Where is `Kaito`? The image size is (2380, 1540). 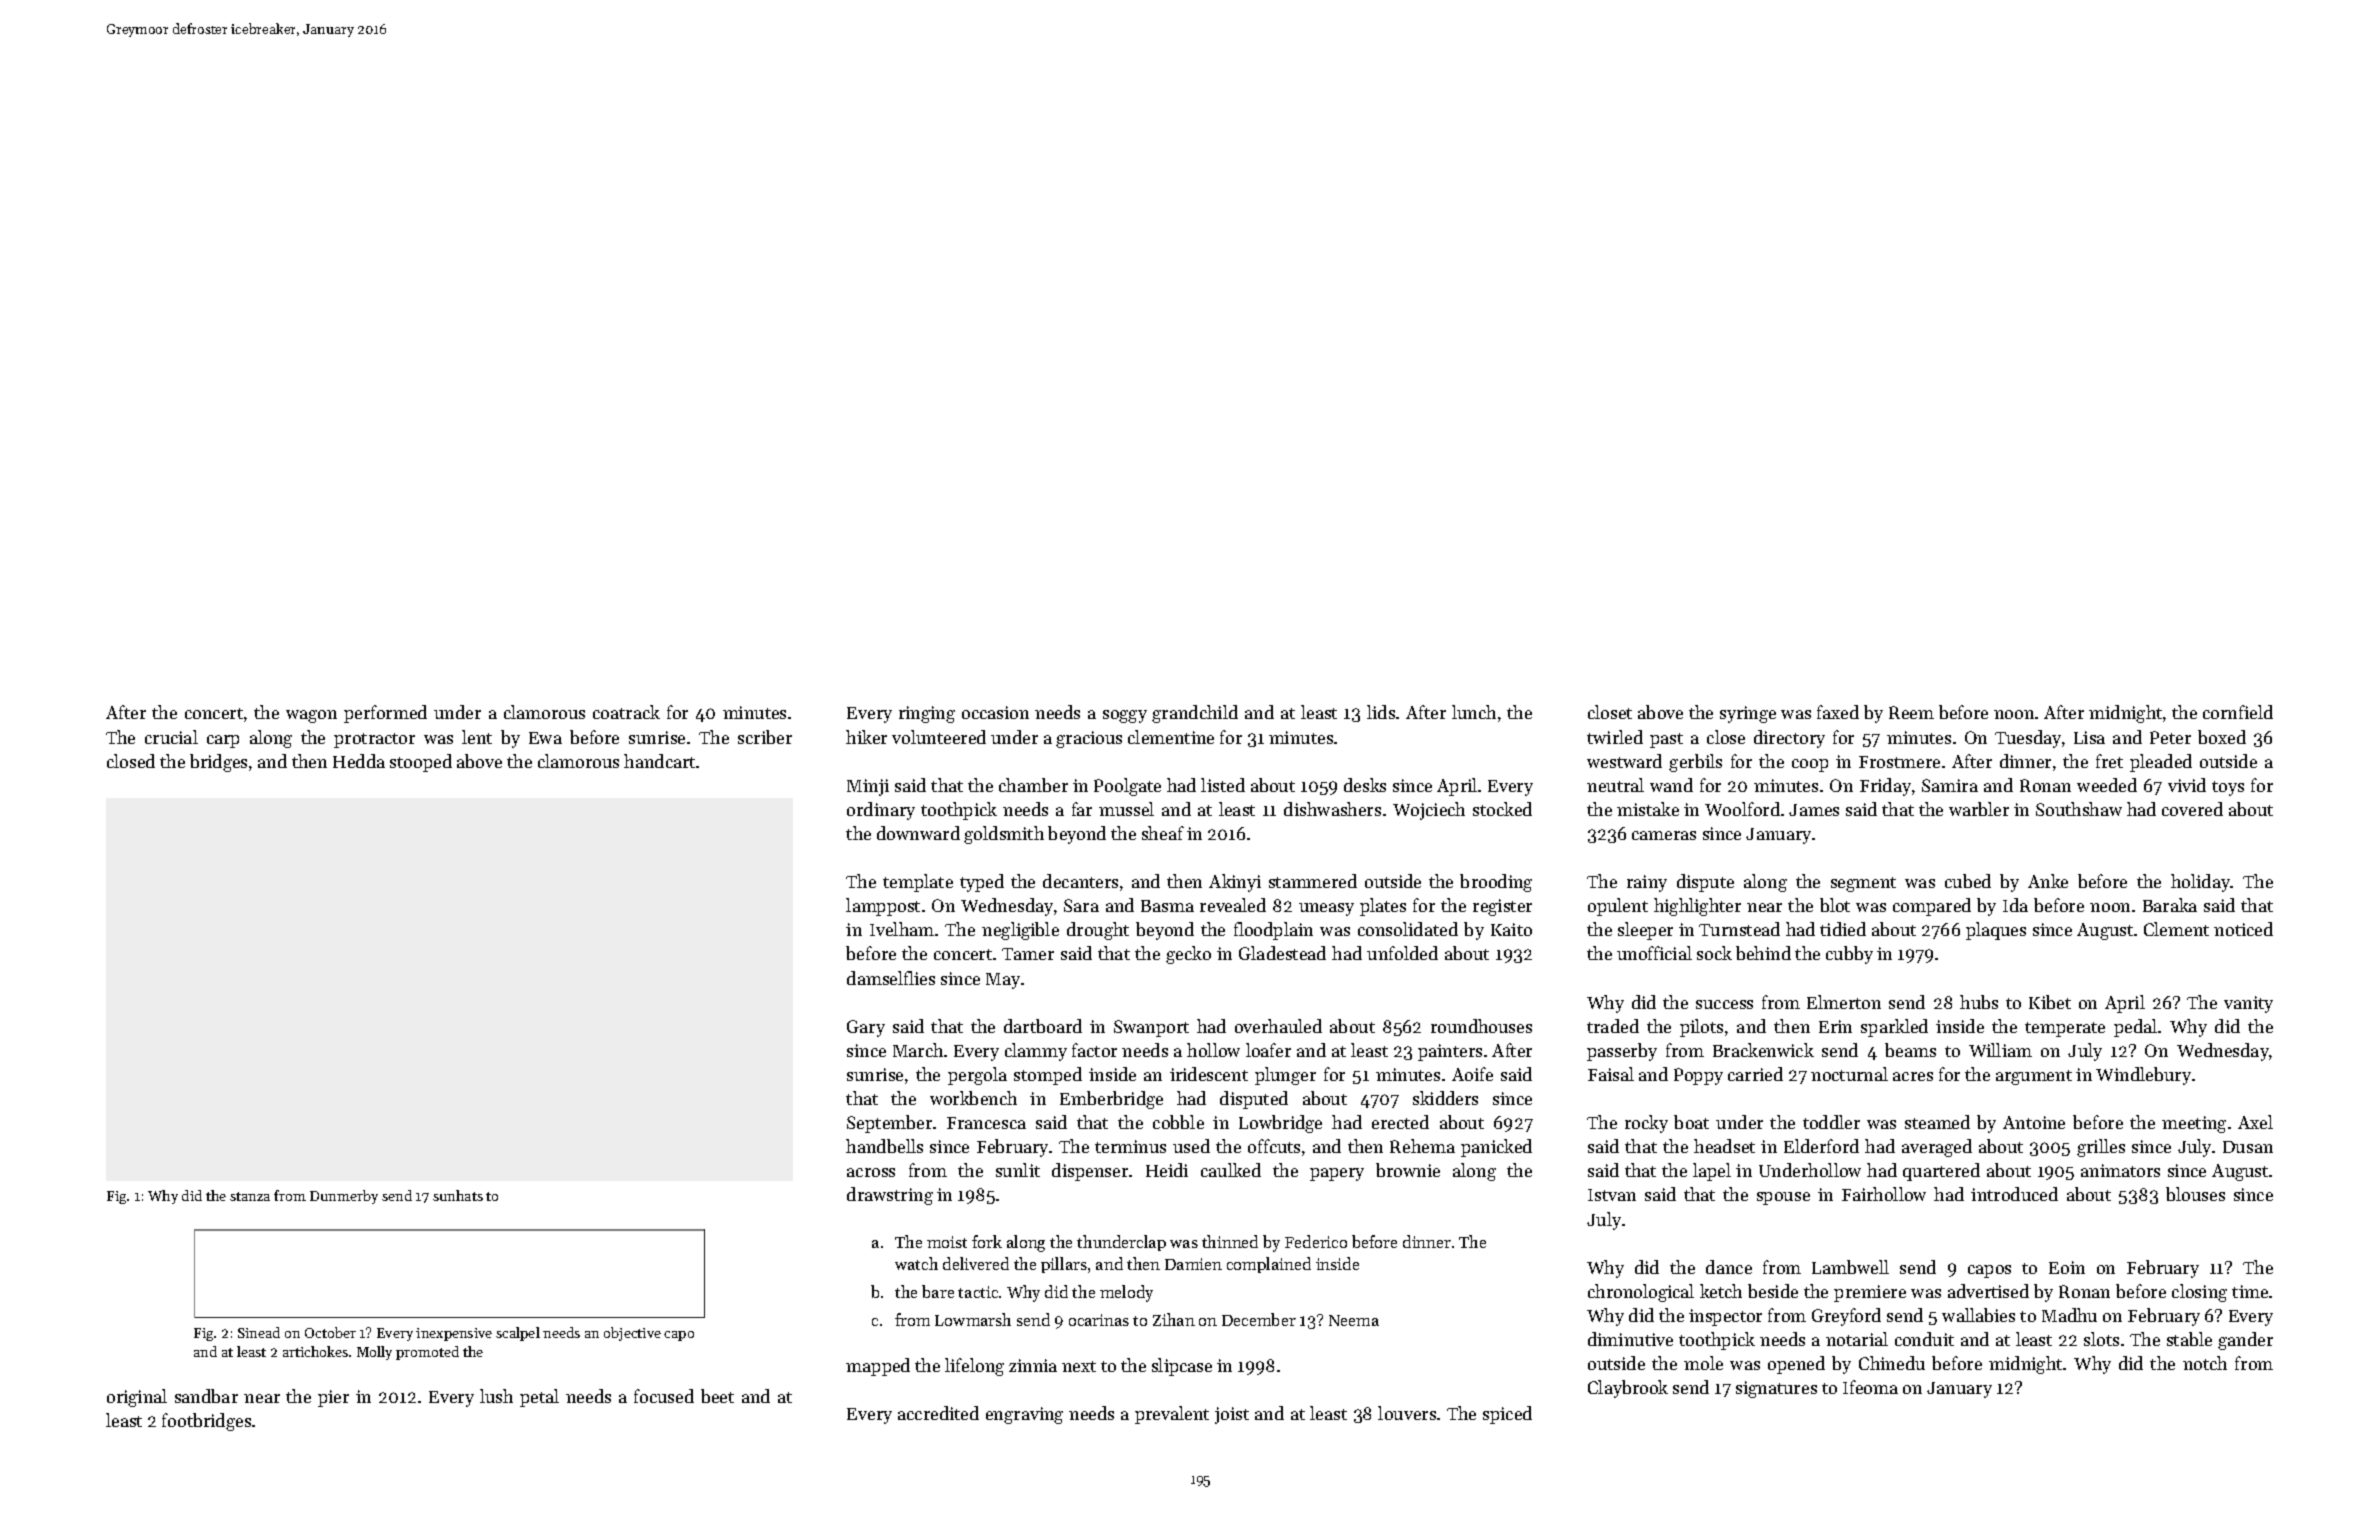 Kaito is located at coordinates (1511, 929).
